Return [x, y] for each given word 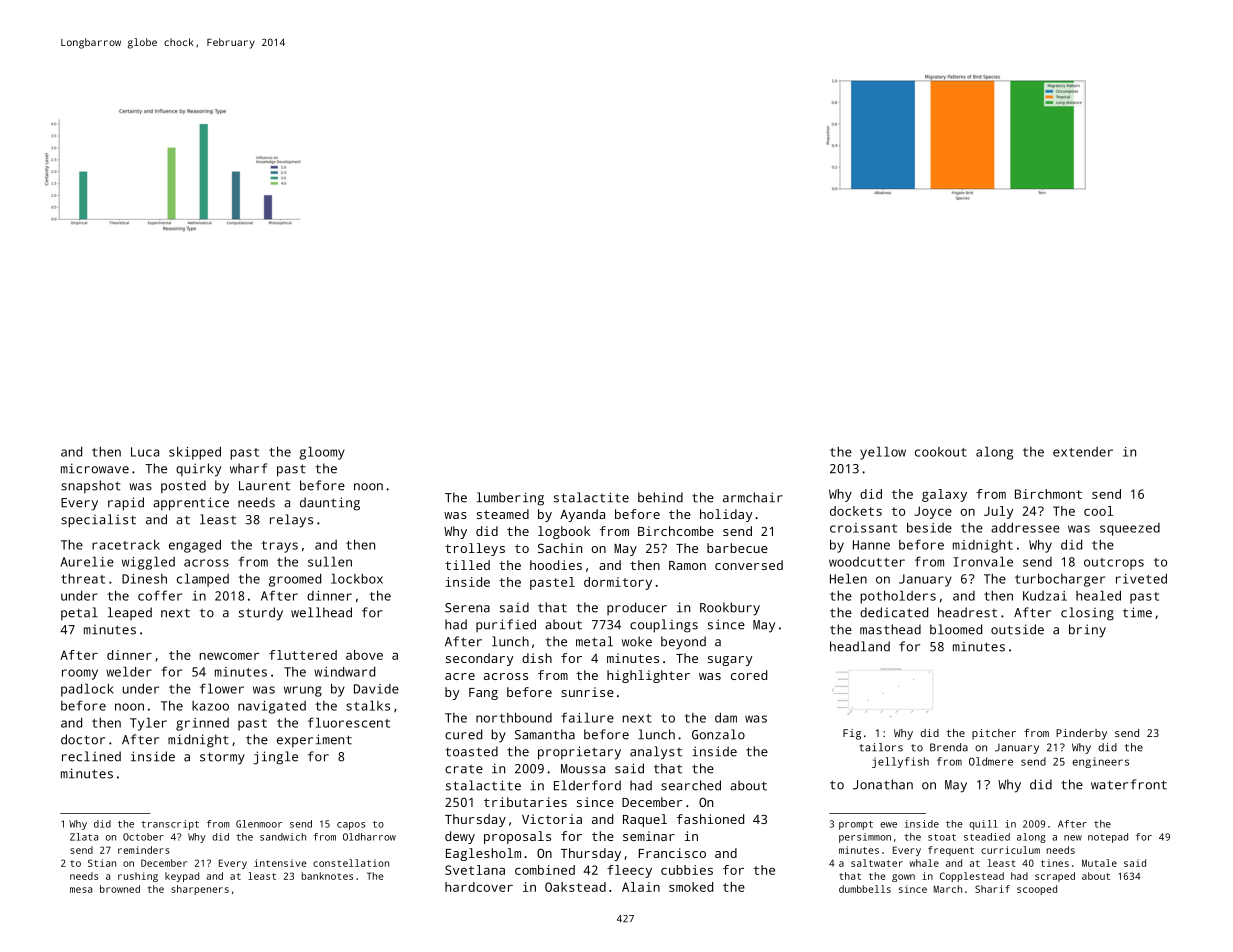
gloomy [322, 453]
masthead [890, 629]
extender [1083, 452]
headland [860, 646]
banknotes [327, 876]
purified [506, 625]
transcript [170, 825]
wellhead [321, 612]
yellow [883, 453]
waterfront [1129, 784]
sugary [730, 661]
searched [691, 785]
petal [79, 614]
